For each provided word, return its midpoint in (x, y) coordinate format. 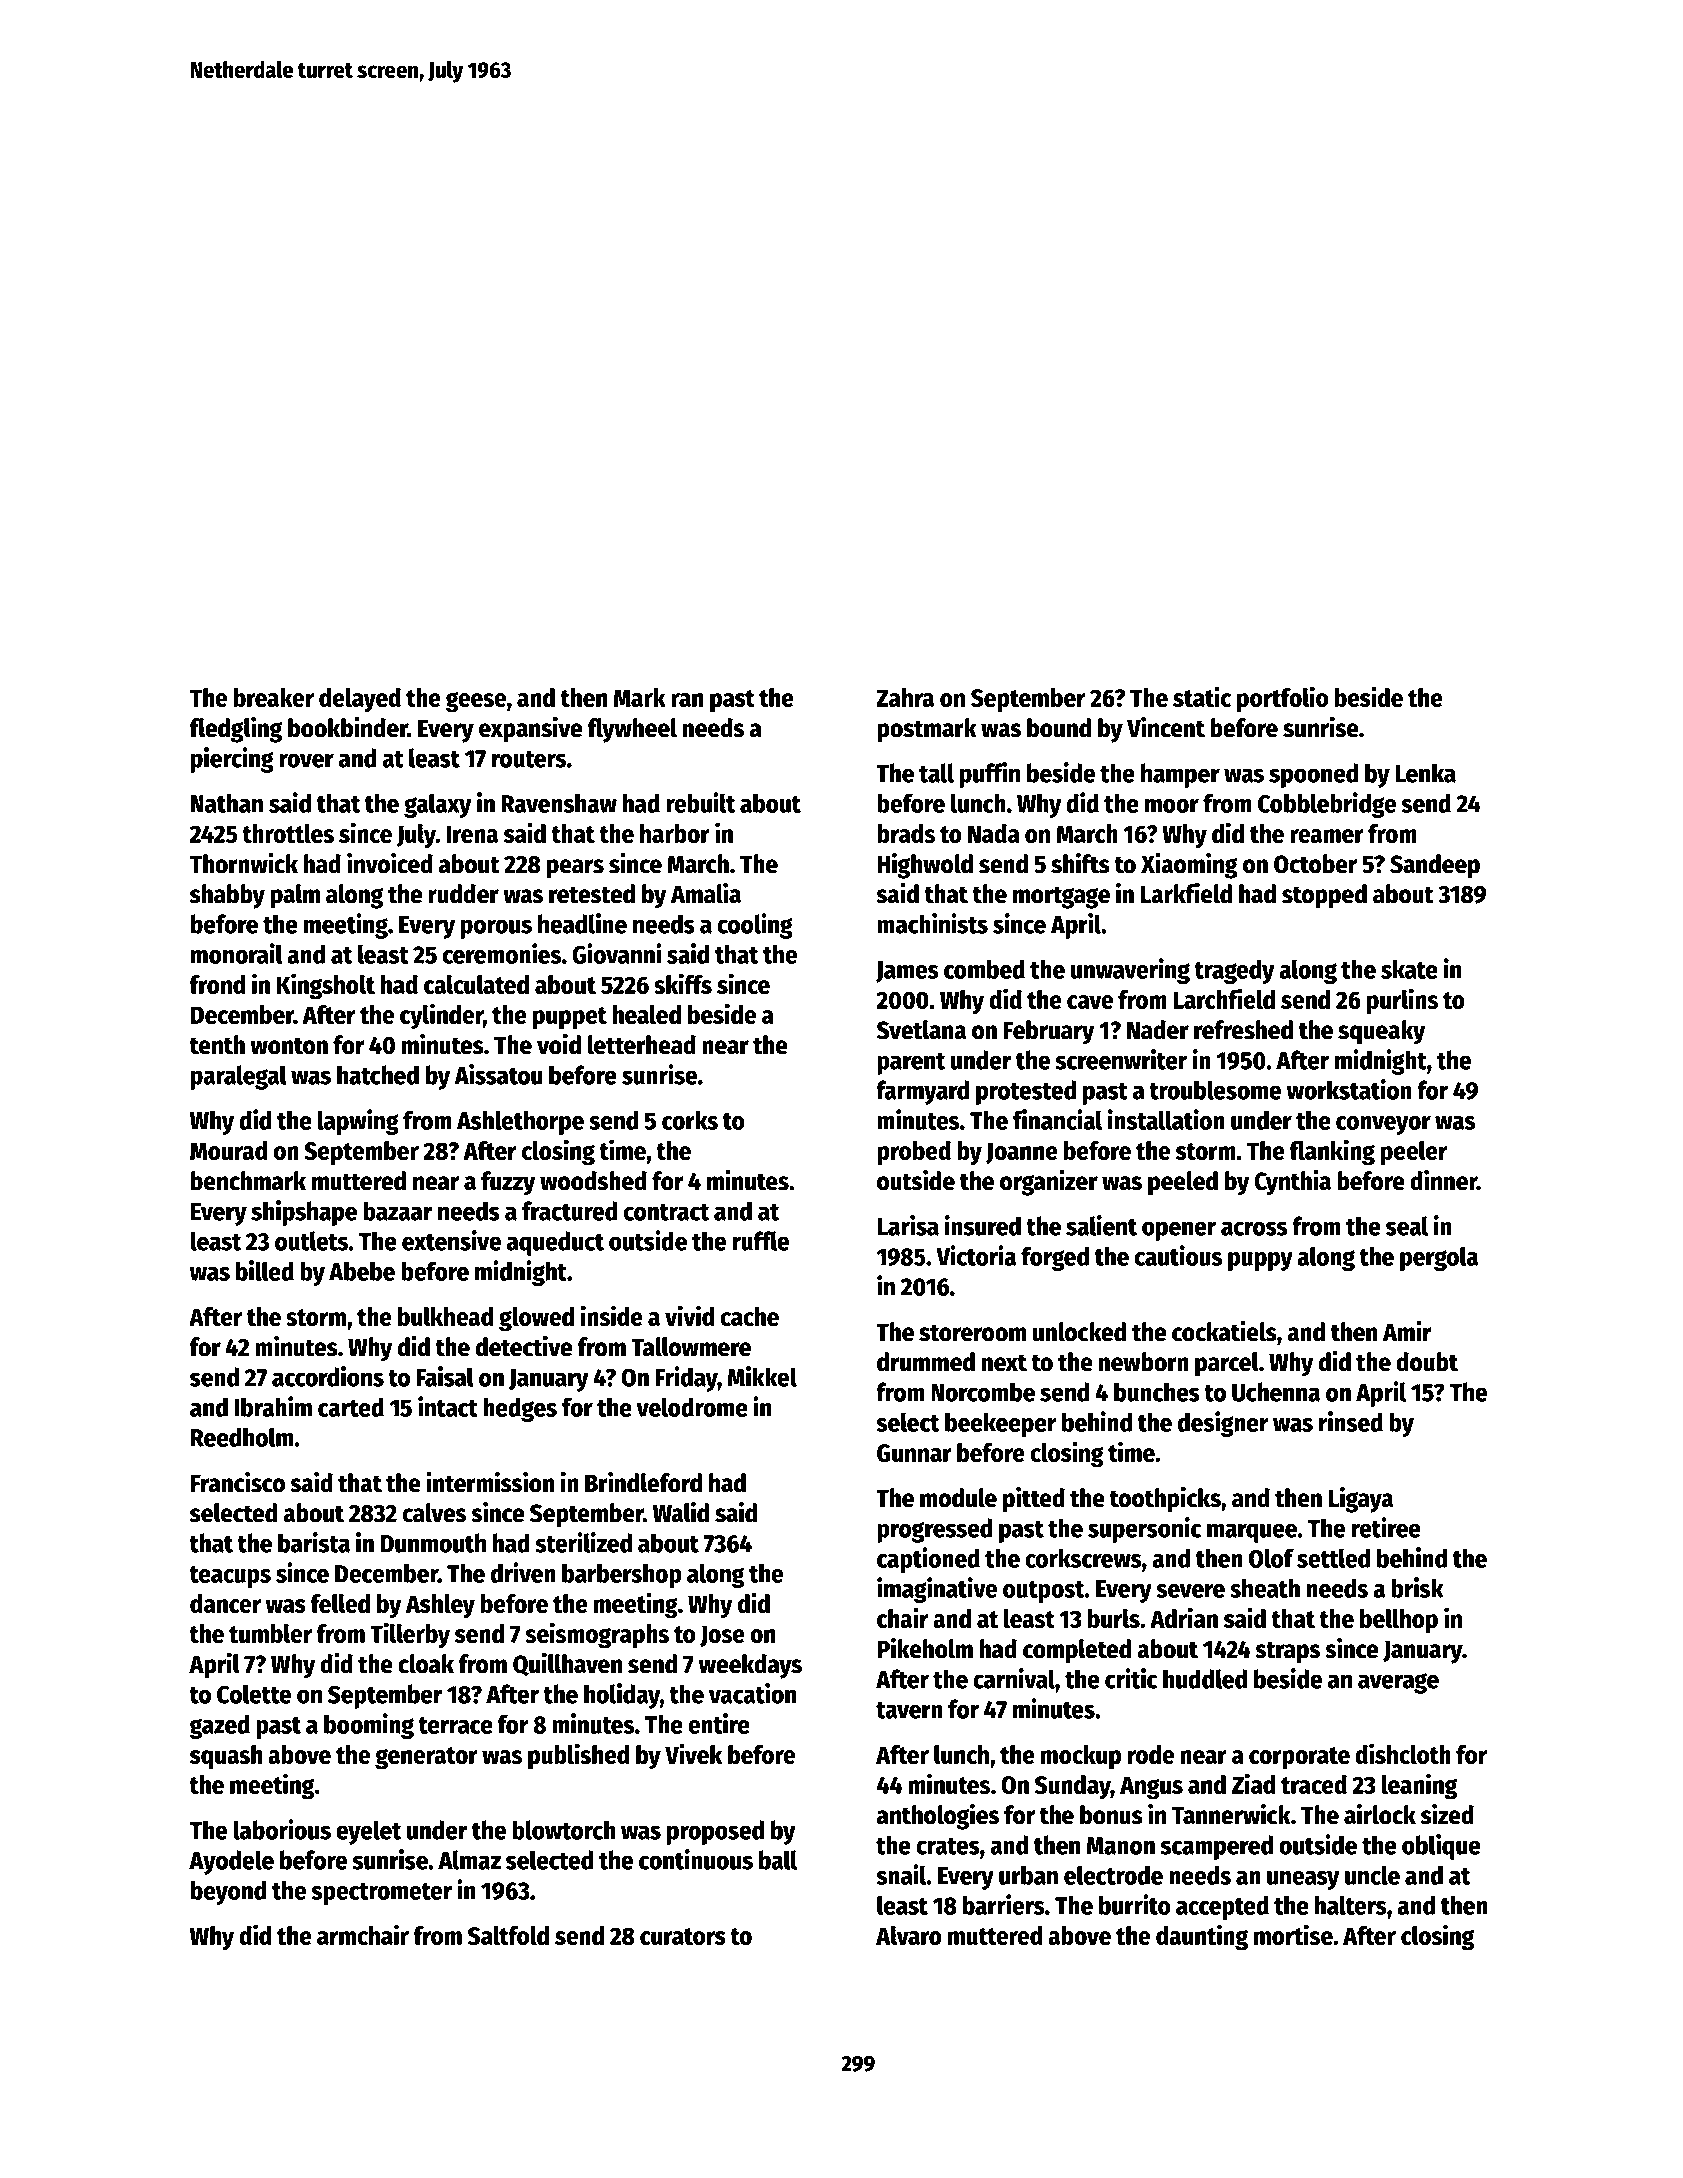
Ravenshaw (559, 803)
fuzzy (508, 1183)
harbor (675, 833)
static (1202, 696)
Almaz (469, 1860)
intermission (490, 1482)
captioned (928, 1560)
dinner (1443, 1180)
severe (1190, 1591)
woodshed (593, 1181)
